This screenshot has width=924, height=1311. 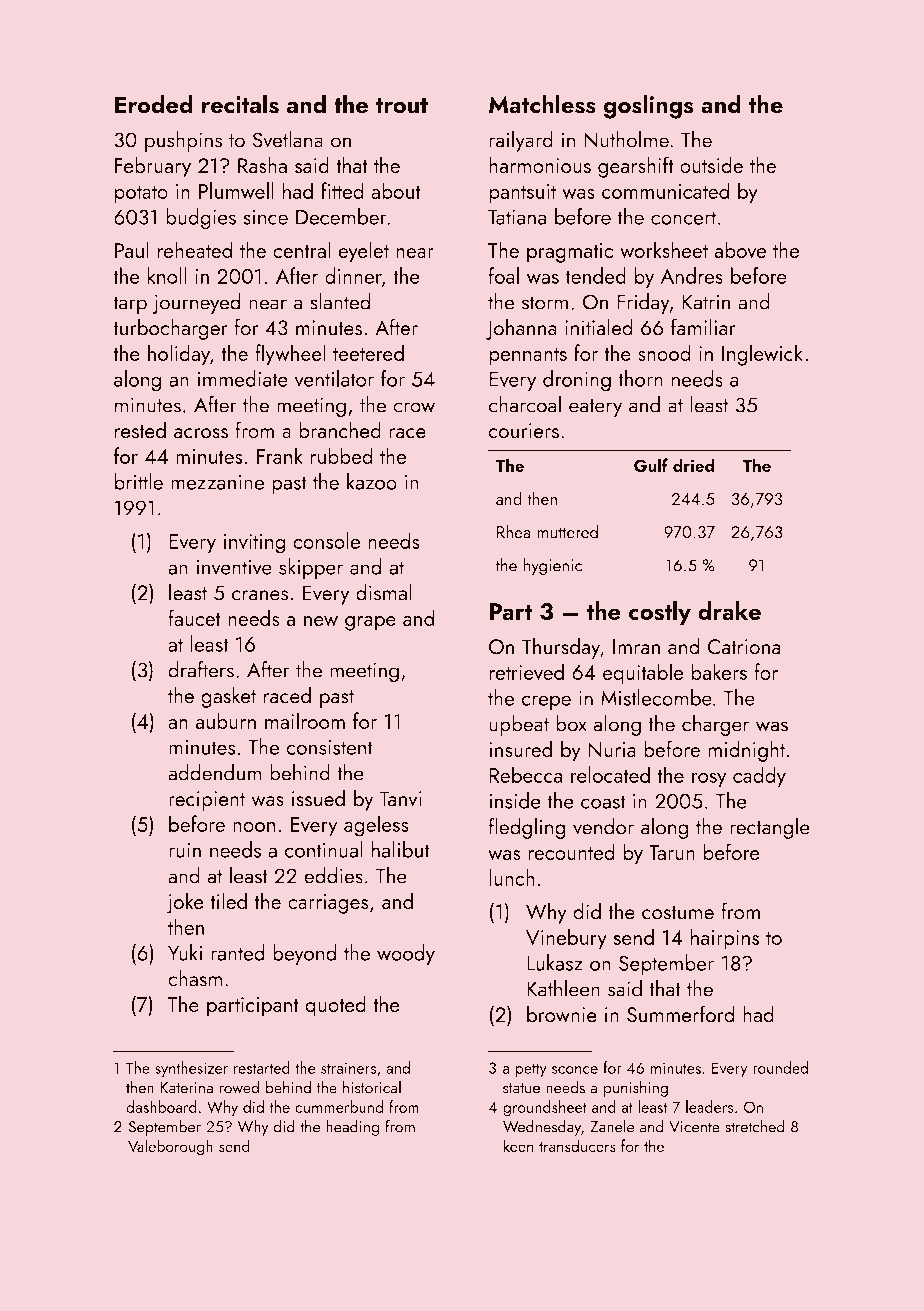 What do you see at coordinates (260, 595) in the screenshot?
I see `cranes` at bounding box center [260, 595].
